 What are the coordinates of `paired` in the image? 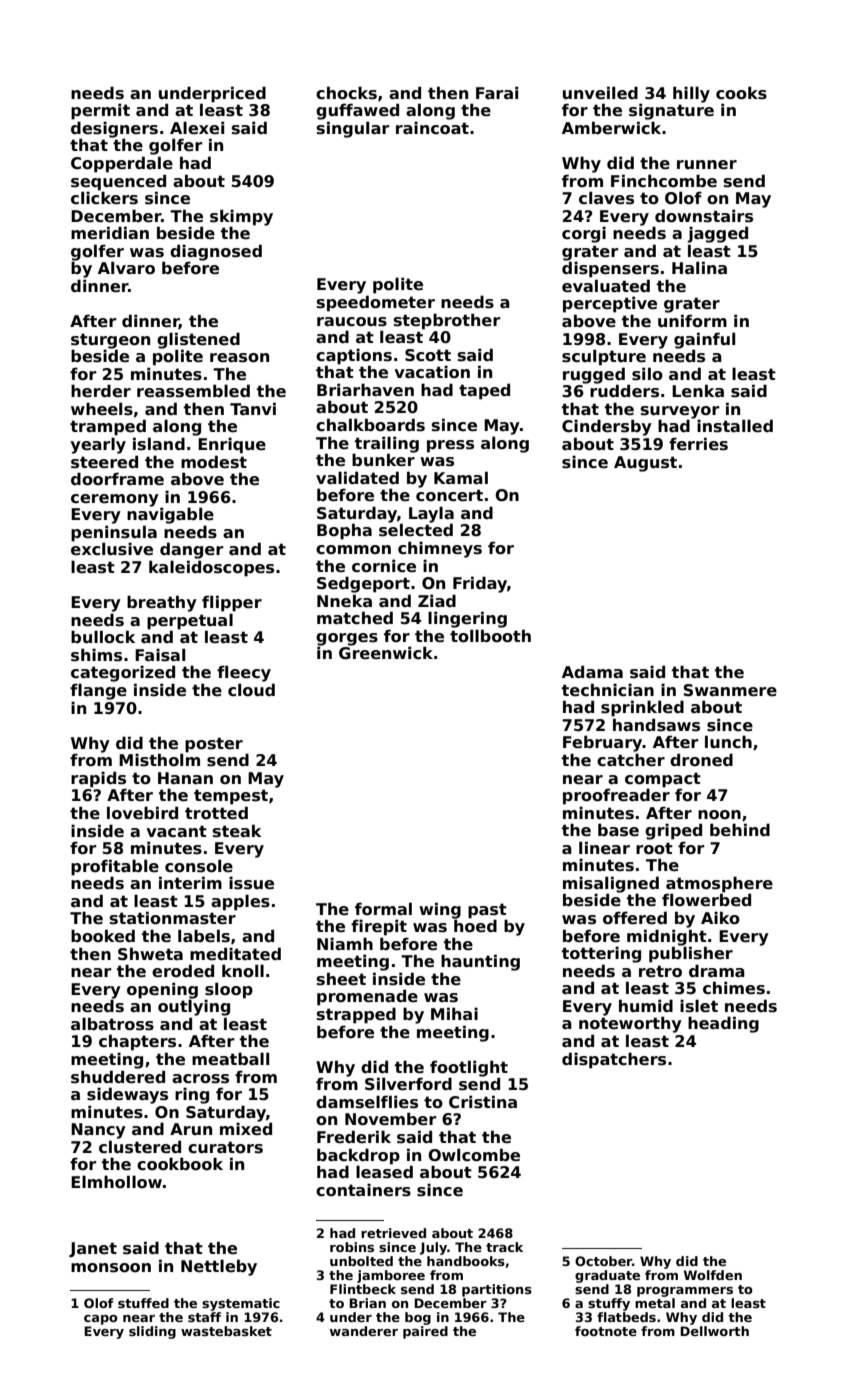 It's located at (425, 1332).
